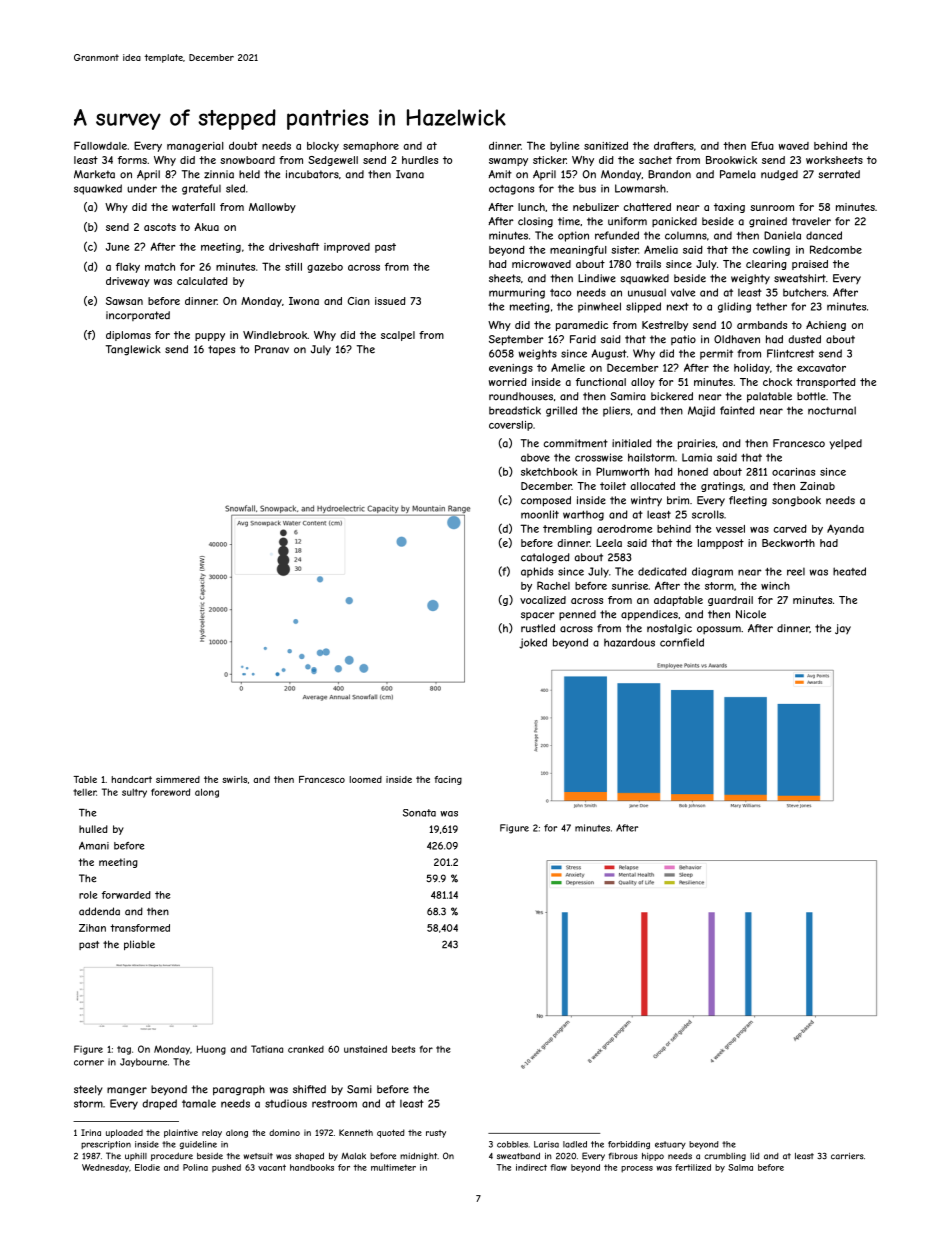 This screenshot has width=952, height=1233. I want to click on Sonata, so click(419, 813).
